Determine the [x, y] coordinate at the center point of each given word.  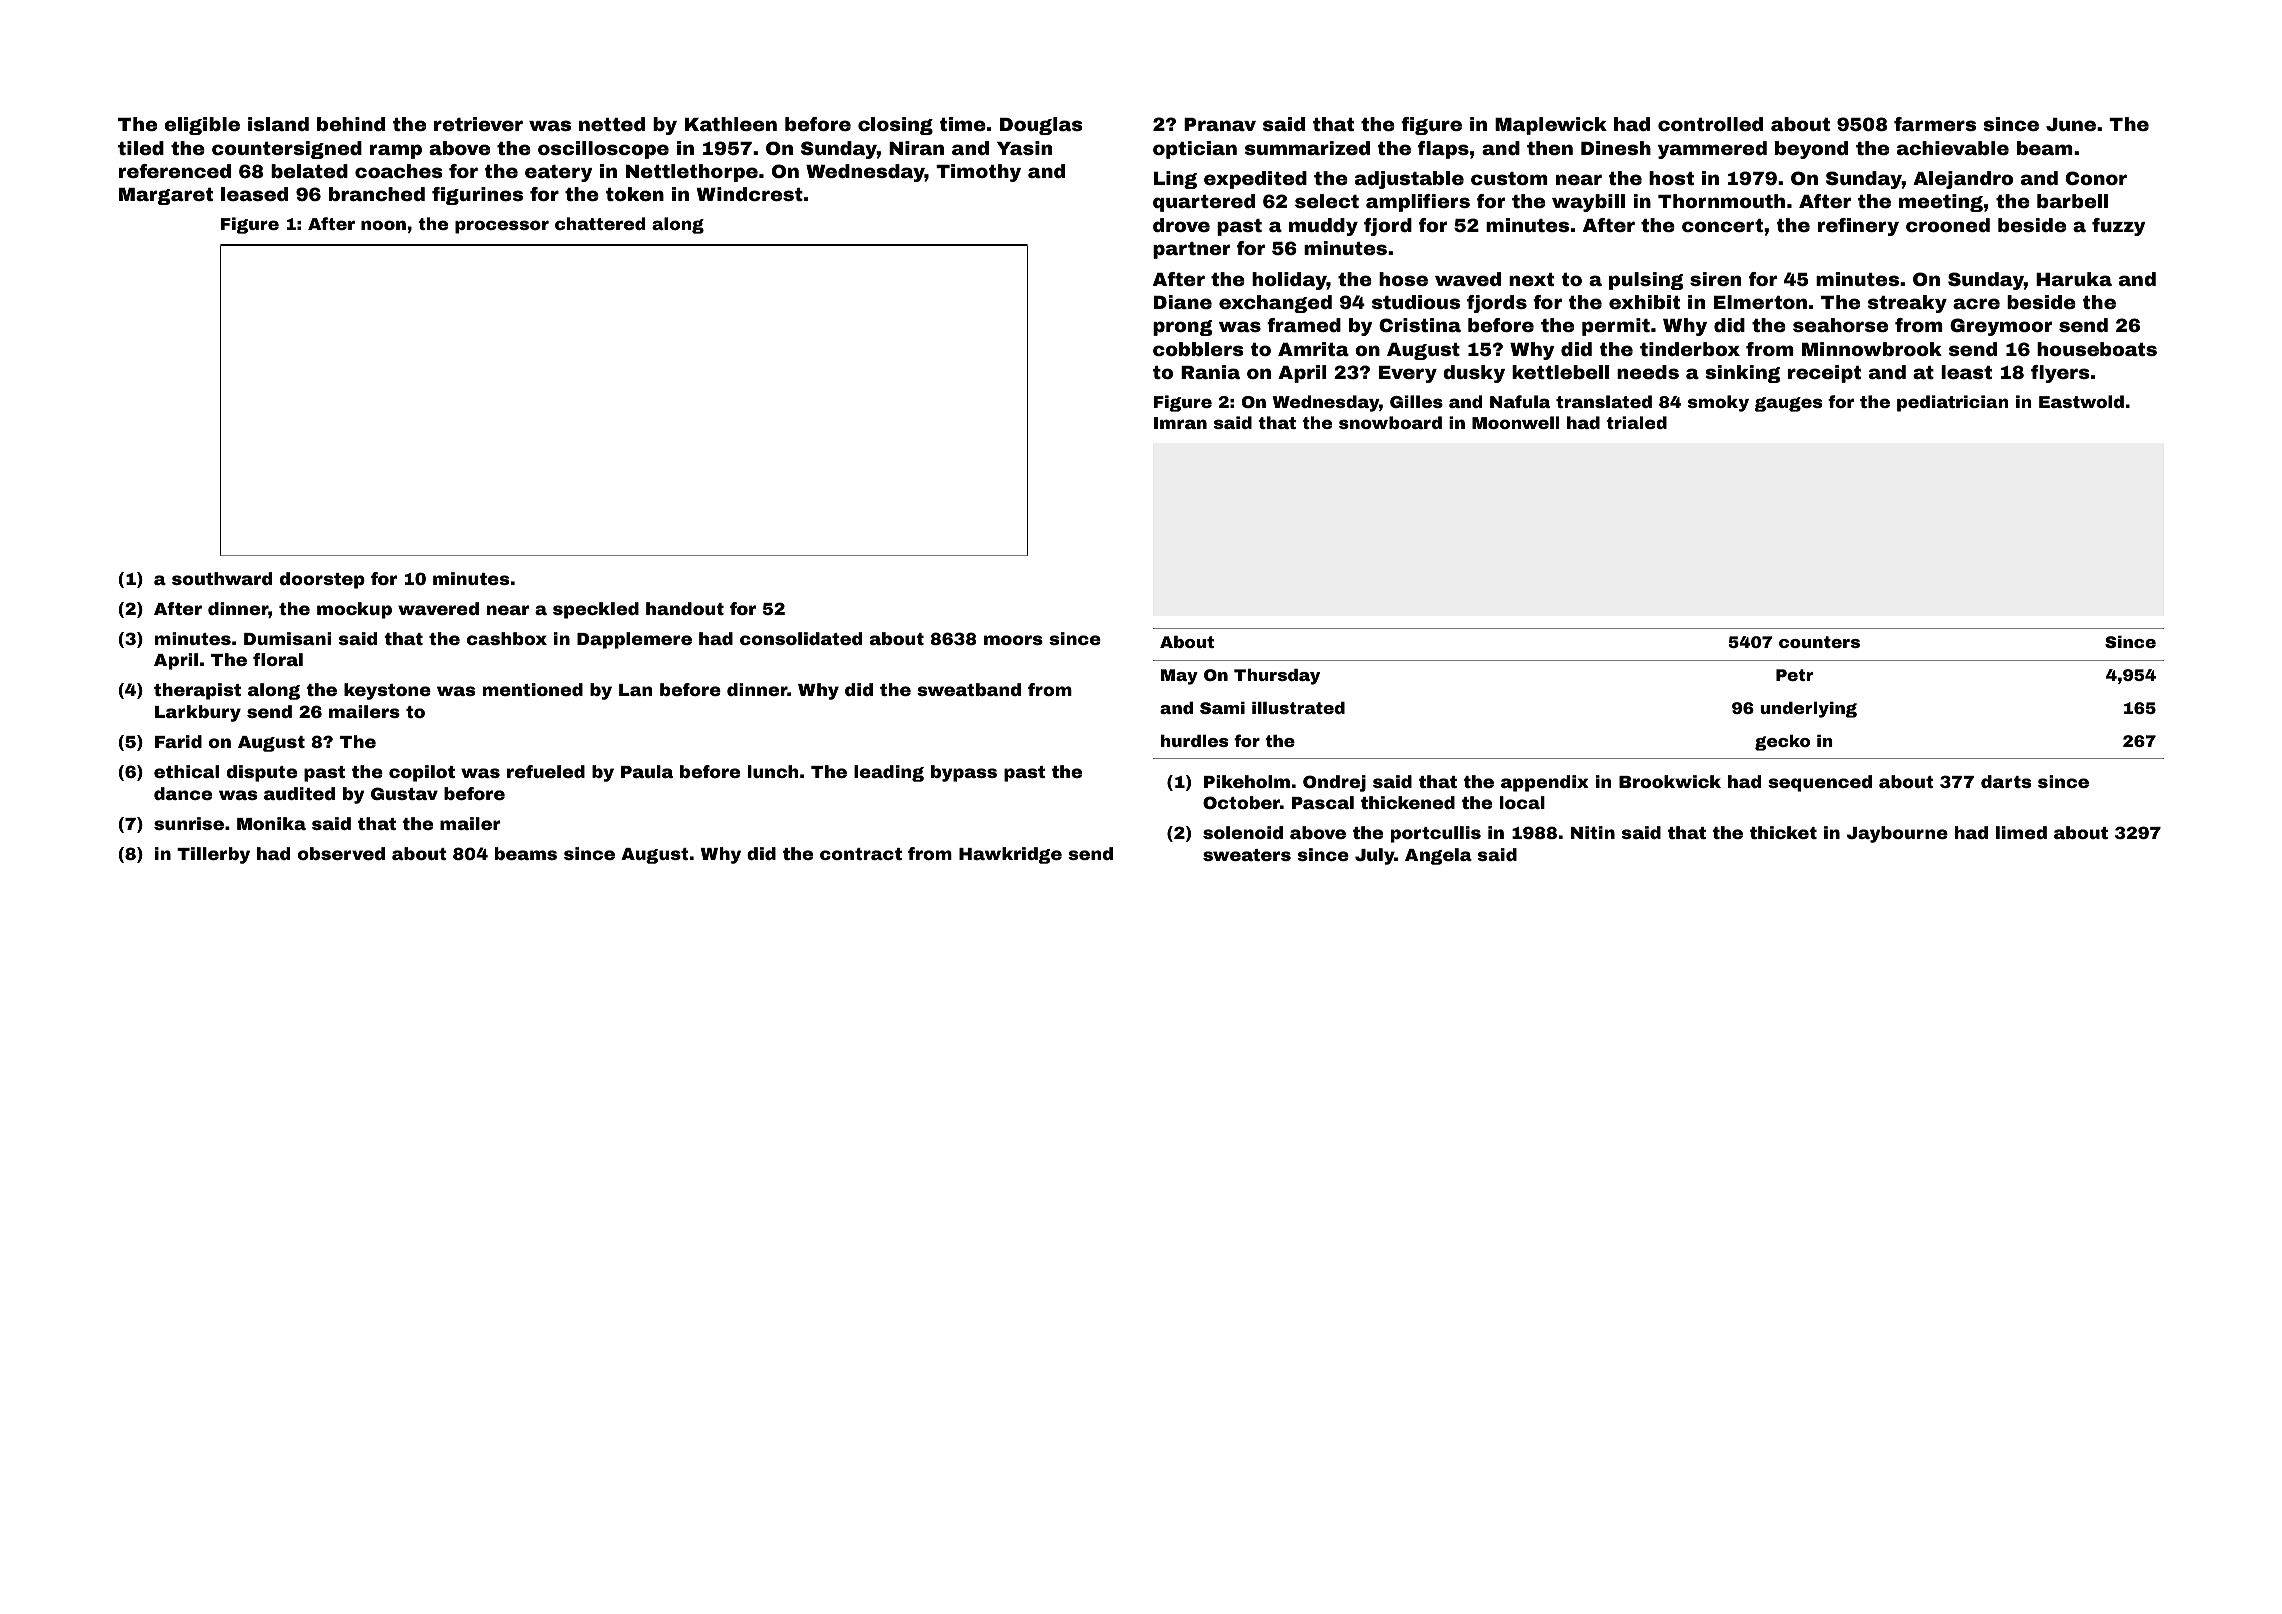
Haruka [2074, 279]
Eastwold [2081, 401]
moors [1013, 640]
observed [341, 853]
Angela [1438, 856]
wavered [438, 608]
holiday [1289, 281]
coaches [399, 171]
